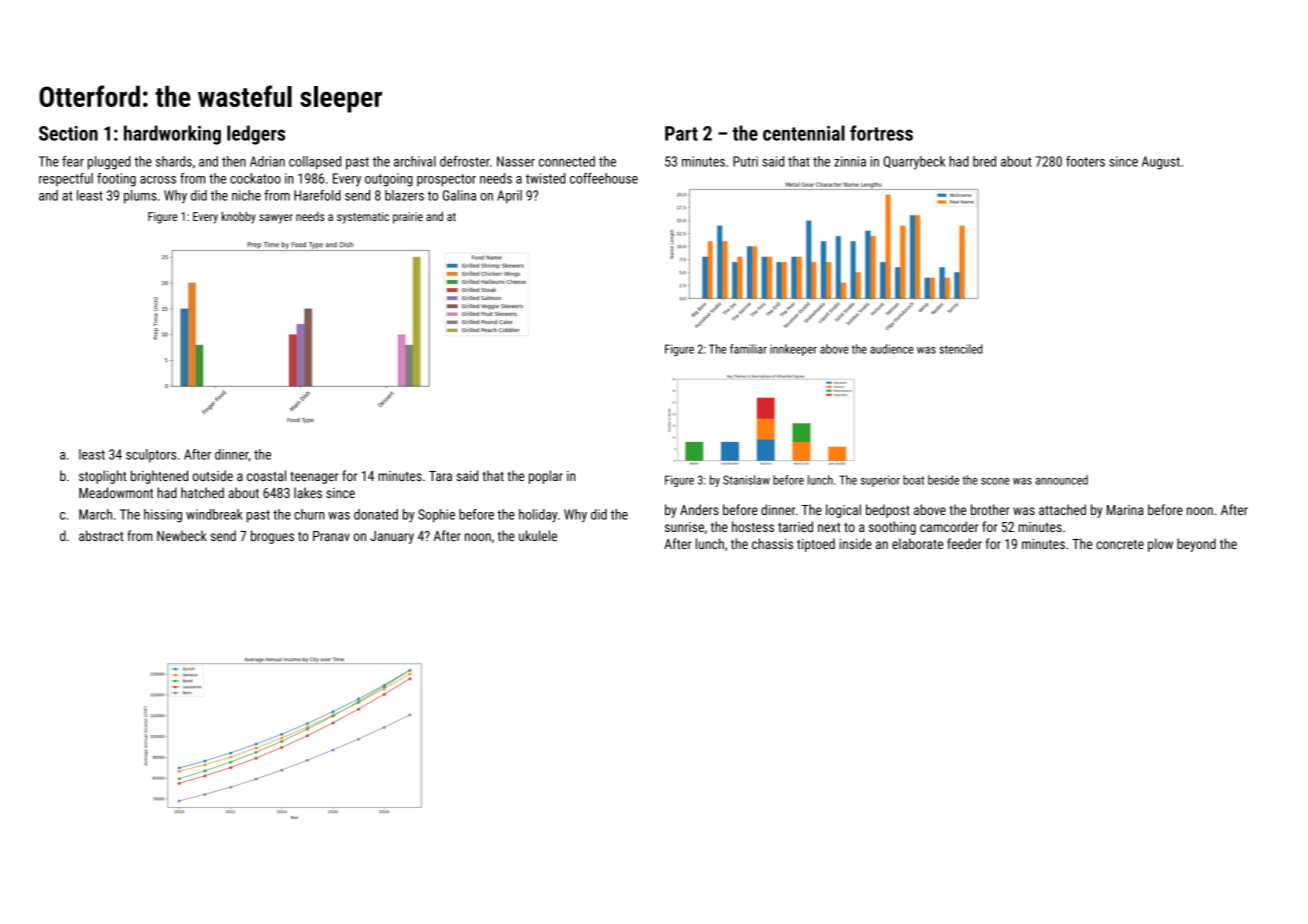 Image resolution: width=1308 pixels, height=924 pixels. I want to click on familiar, so click(748, 349).
